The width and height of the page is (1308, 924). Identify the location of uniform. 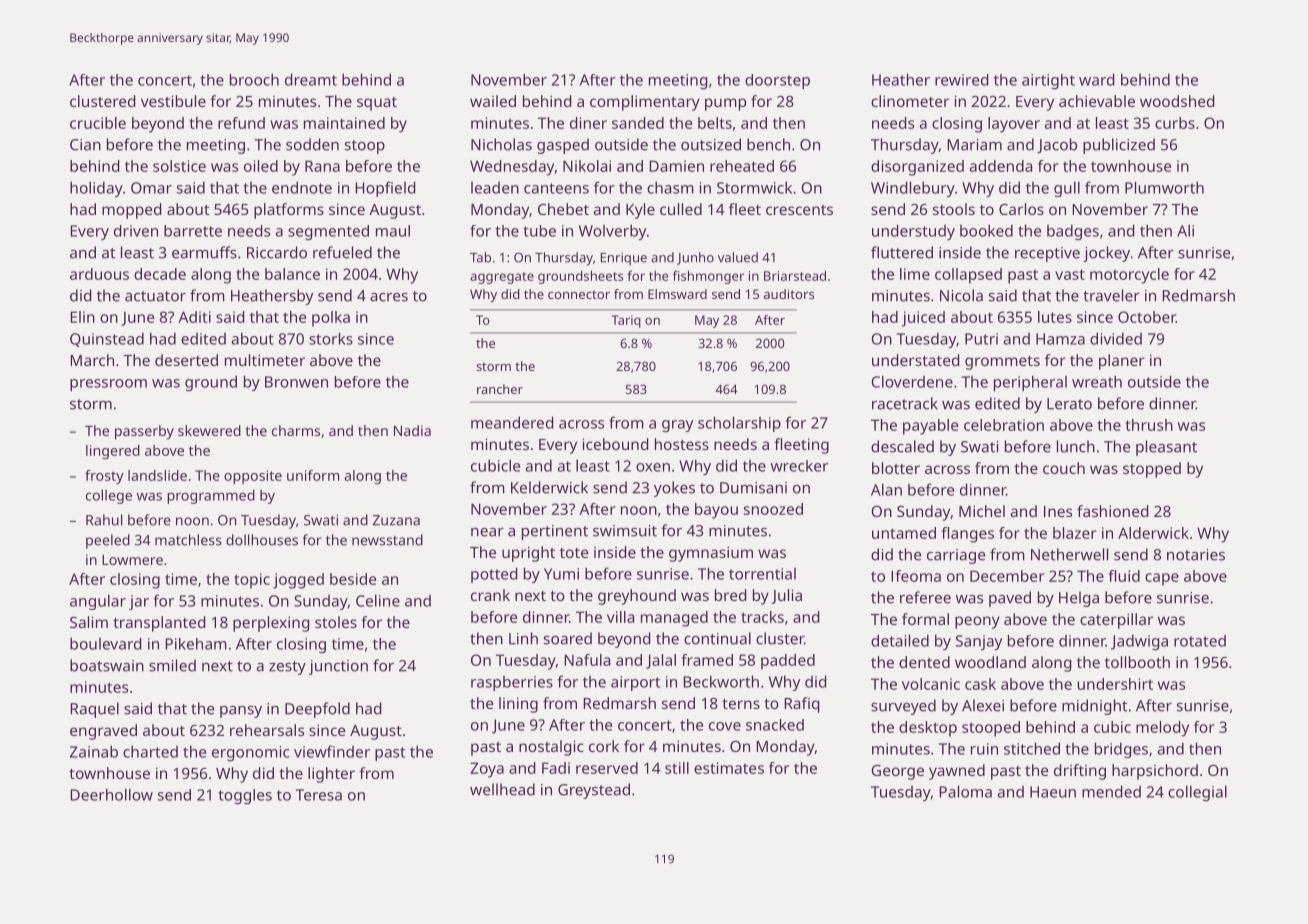
(313, 475).
